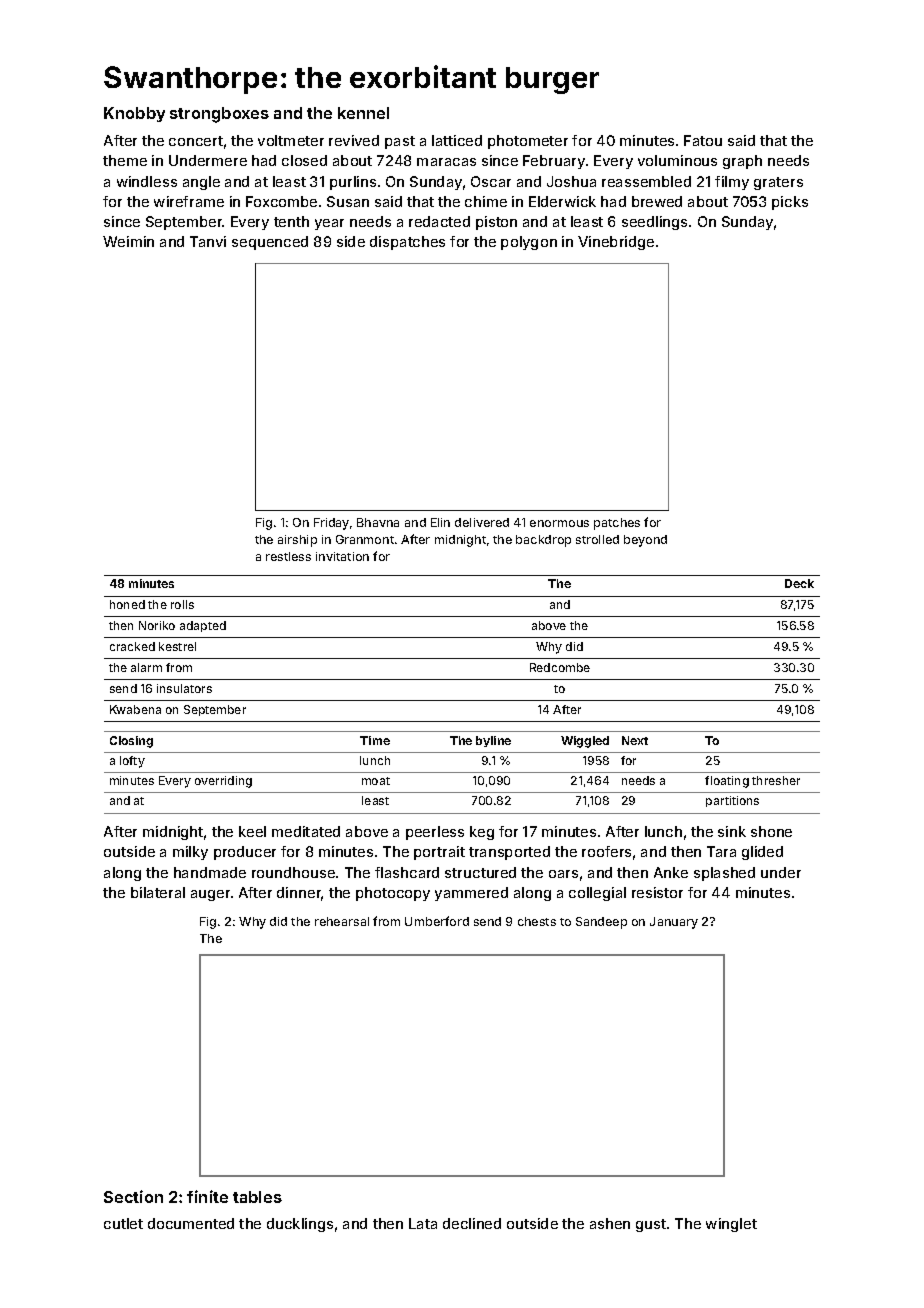 This document has height=1308, width=924. Describe the element at coordinates (297, 541) in the document. I see `airship` at that location.
